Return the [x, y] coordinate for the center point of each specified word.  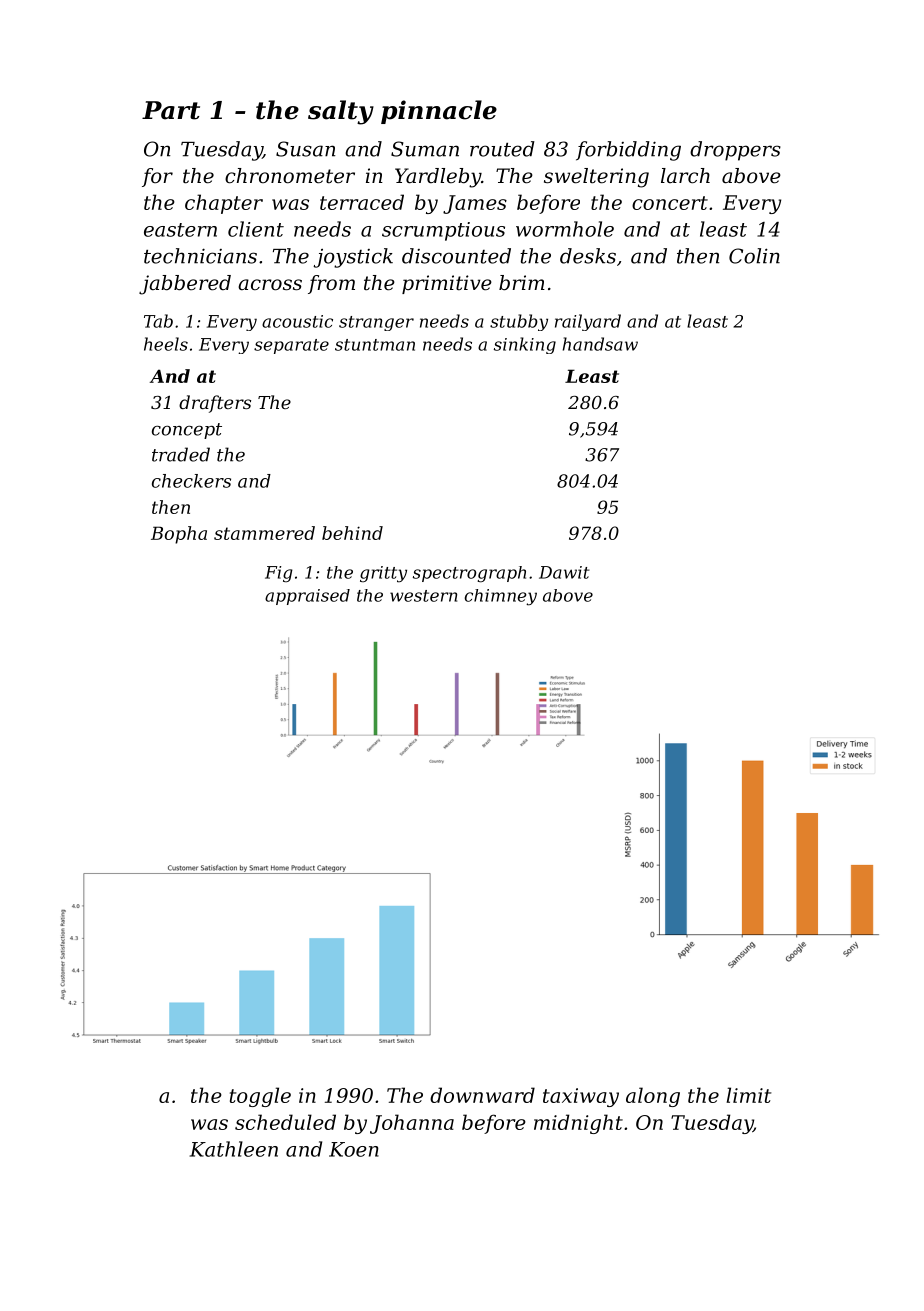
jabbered [185, 285]
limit [748, 1095]
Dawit [564, 572]
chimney [501, 597]
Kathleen [234, 1149]
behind [352, 533]
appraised [307, 597]
